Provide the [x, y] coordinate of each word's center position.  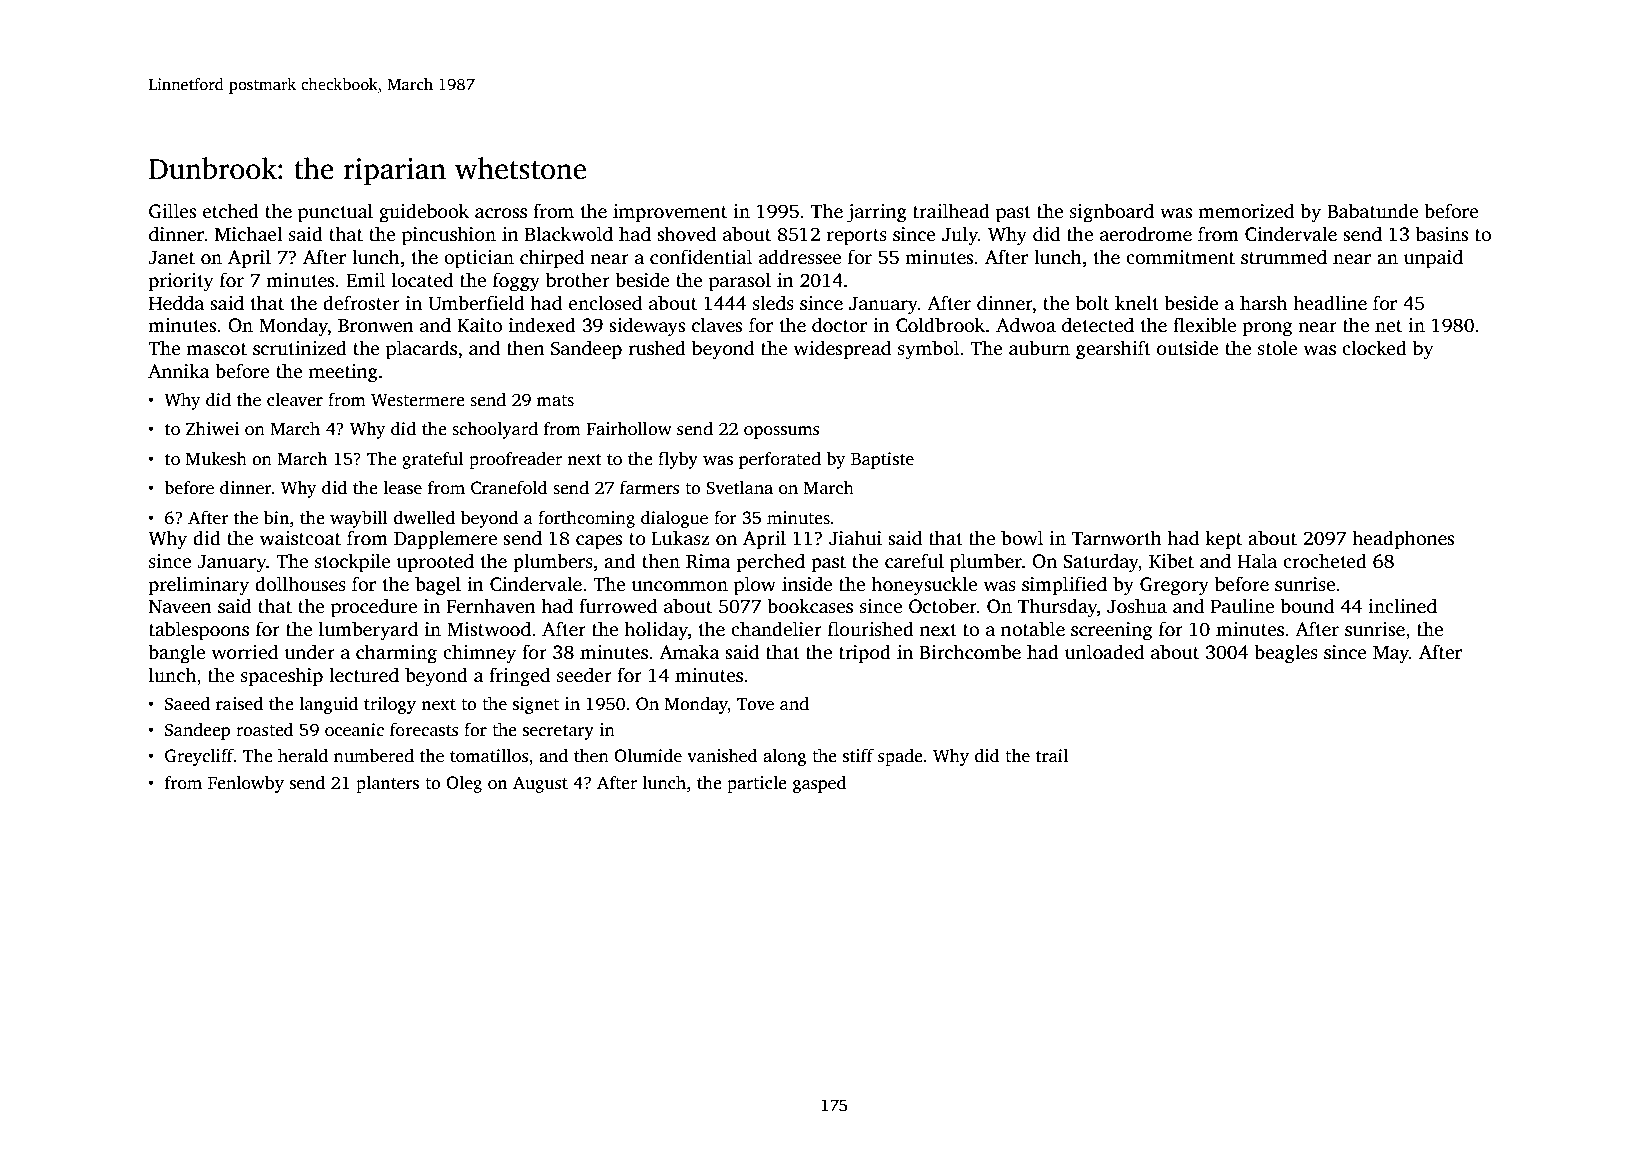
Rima [708, 561]
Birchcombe [970, 652]
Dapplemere [445, 540]
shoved [686, 234]
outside [1188, 348]
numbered [374, 756]
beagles [1286, 654]
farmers [650, 487]
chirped [552, 259]
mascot [216, 349]
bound [1307, 606]
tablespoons [199, 631]
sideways [647, 327]
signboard [1112, 213]
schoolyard [495, 430]
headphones [1403, 540]
